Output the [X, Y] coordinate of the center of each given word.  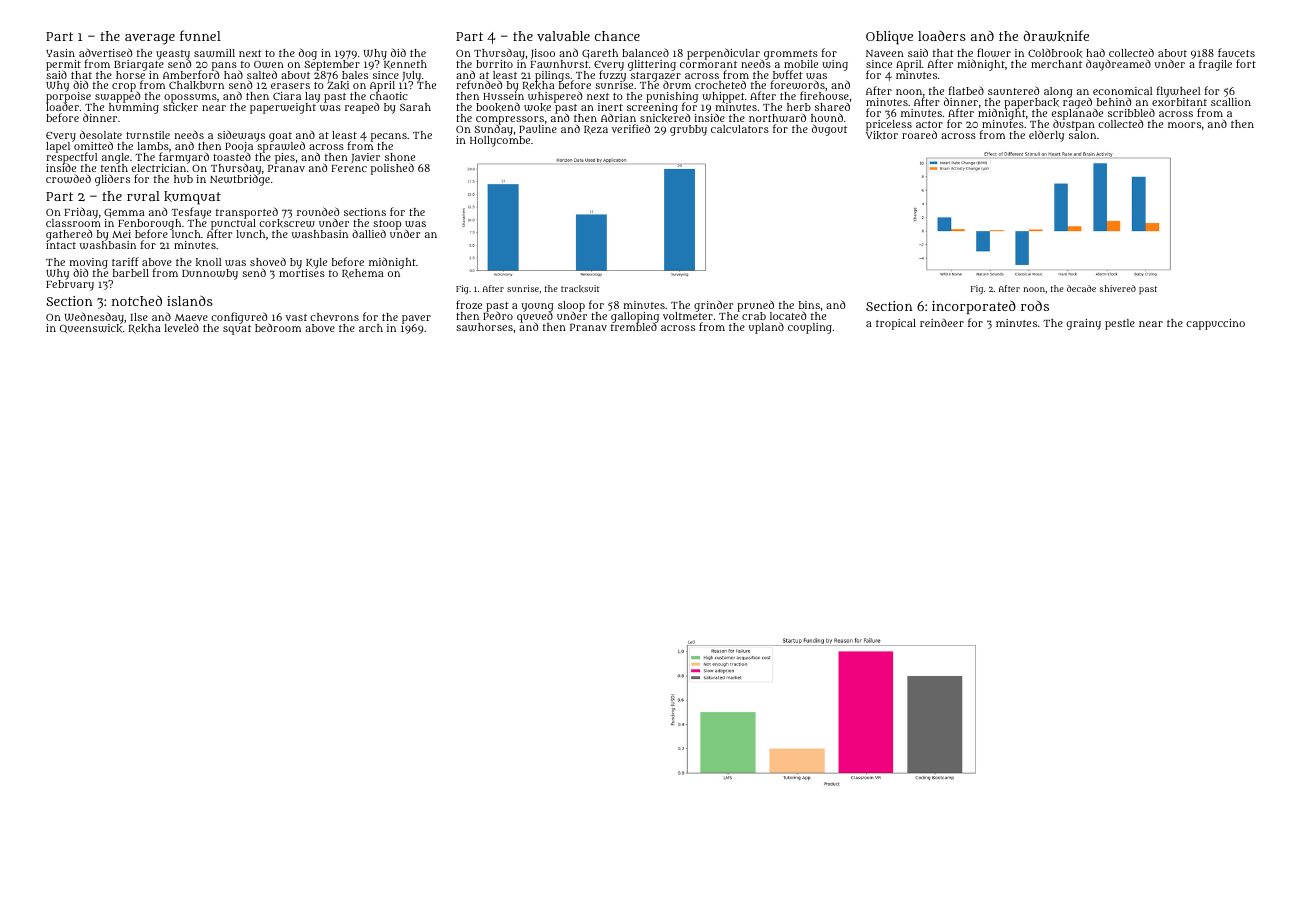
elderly [1046, 136]
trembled [634, 327]
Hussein [503, 96]
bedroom [278, 327]
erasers [290, 86]
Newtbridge [240, 180]
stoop [387, 225]
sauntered [1013, 90]
